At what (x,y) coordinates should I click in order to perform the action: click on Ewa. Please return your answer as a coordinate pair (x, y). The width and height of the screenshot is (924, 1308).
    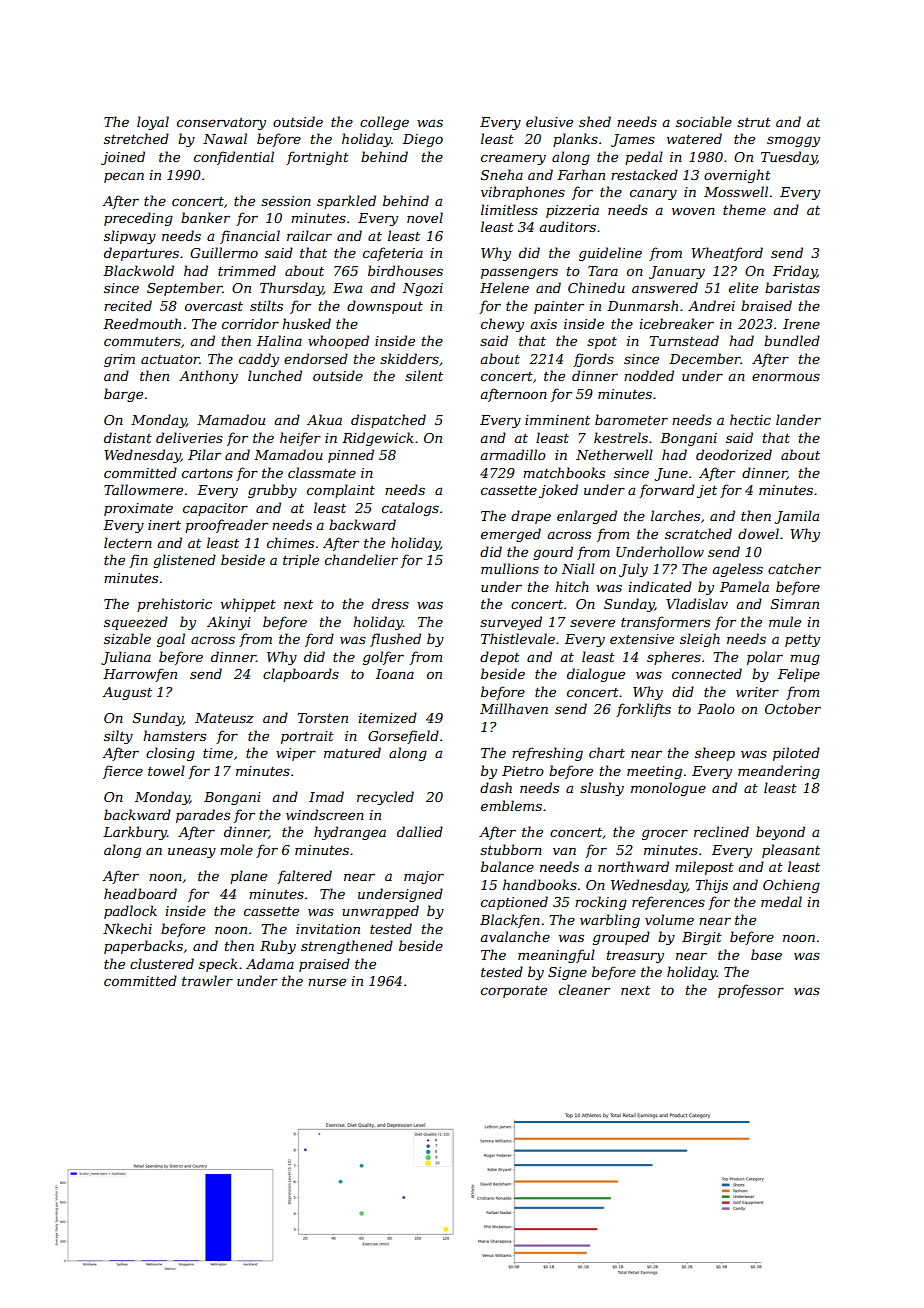
    Looking at the image, I should click on (347, 288).
